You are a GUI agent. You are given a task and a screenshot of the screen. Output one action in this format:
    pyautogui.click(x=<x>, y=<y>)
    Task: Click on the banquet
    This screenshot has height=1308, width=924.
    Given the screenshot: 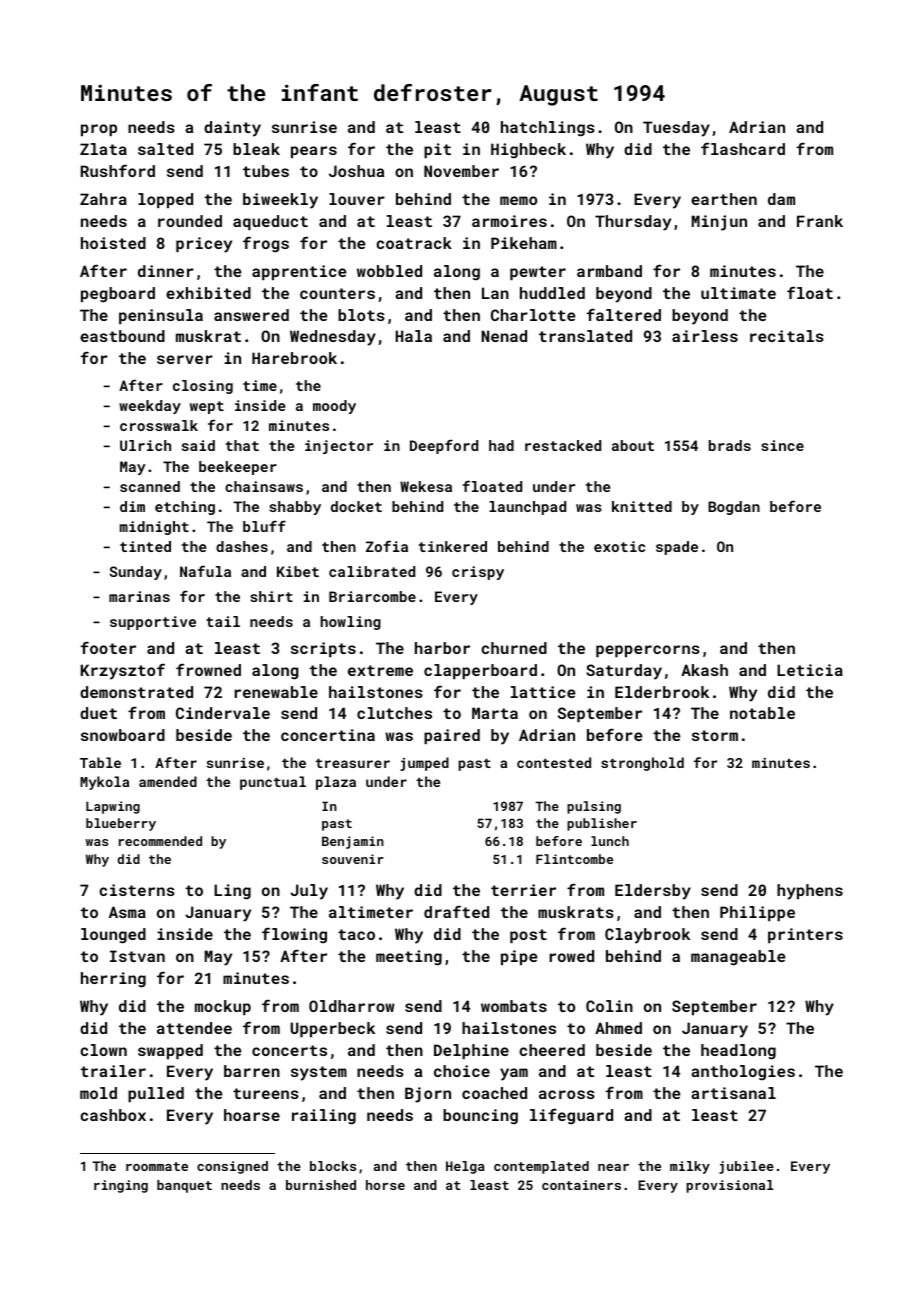 What is the action you would take?
    pyautogui.click(x=184, y=1186)
